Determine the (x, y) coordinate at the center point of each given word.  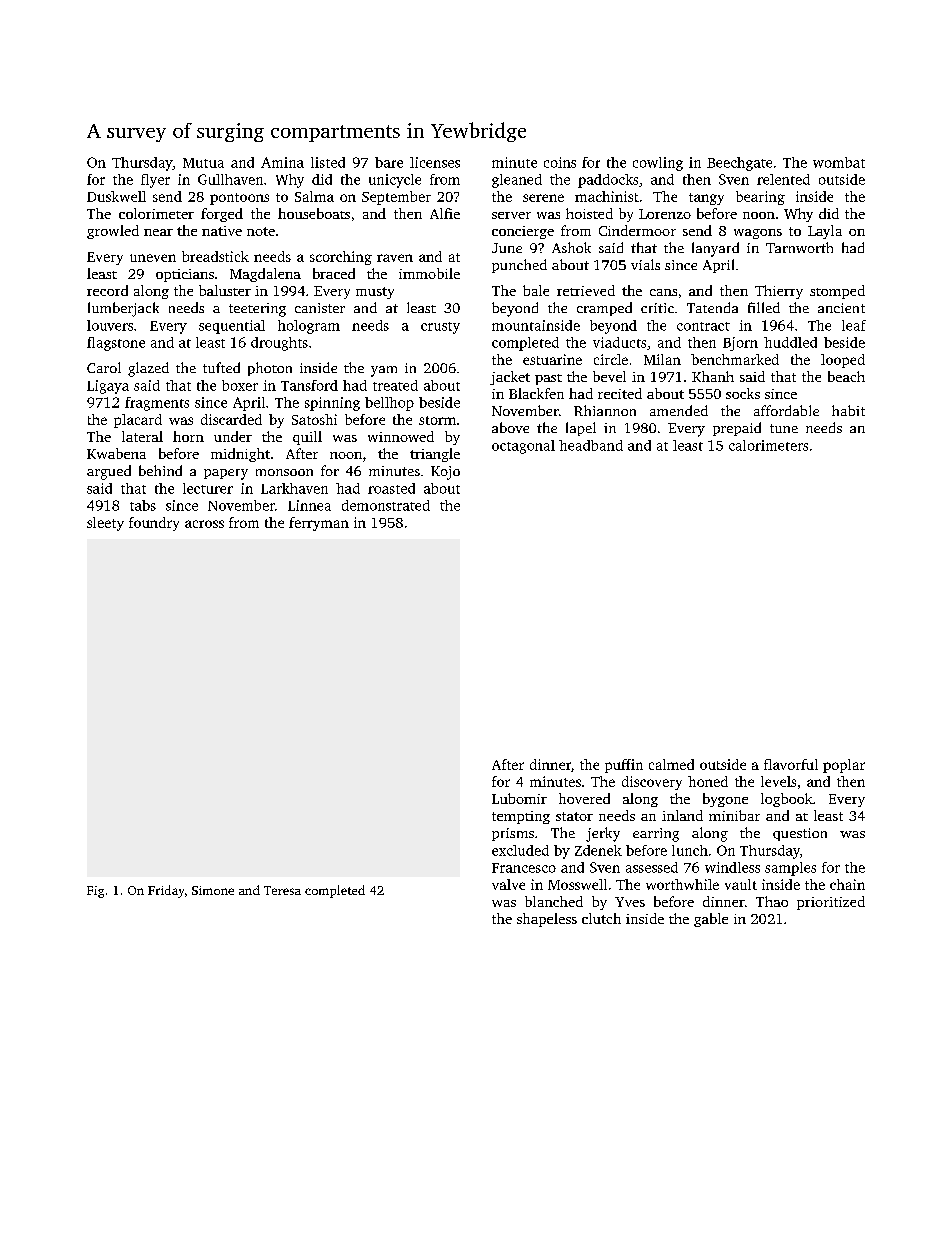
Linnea (309, 505)
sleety (105, 524)
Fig (95, 892)
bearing (760, 198)
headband (591, 445)
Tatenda (712, 307)
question (800, 834)
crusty (440, 328)
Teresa (282, 890)
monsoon (284, 472)
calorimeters (768, 445)
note (261, 231)
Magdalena (265, 275)
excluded (520, 850)
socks (743, 393)
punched (519, 266)
